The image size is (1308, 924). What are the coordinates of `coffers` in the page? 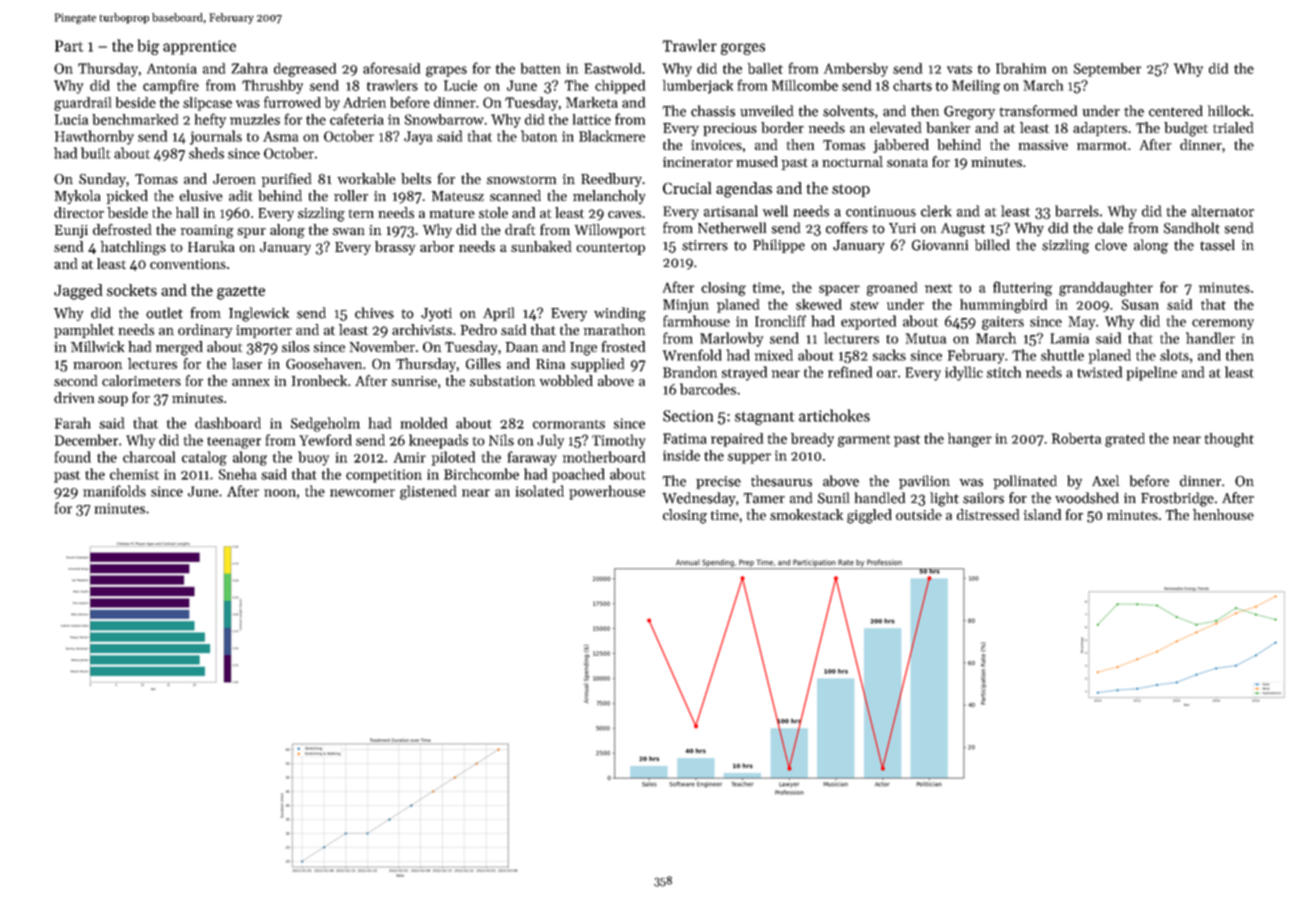 It's located at (847, 228).
